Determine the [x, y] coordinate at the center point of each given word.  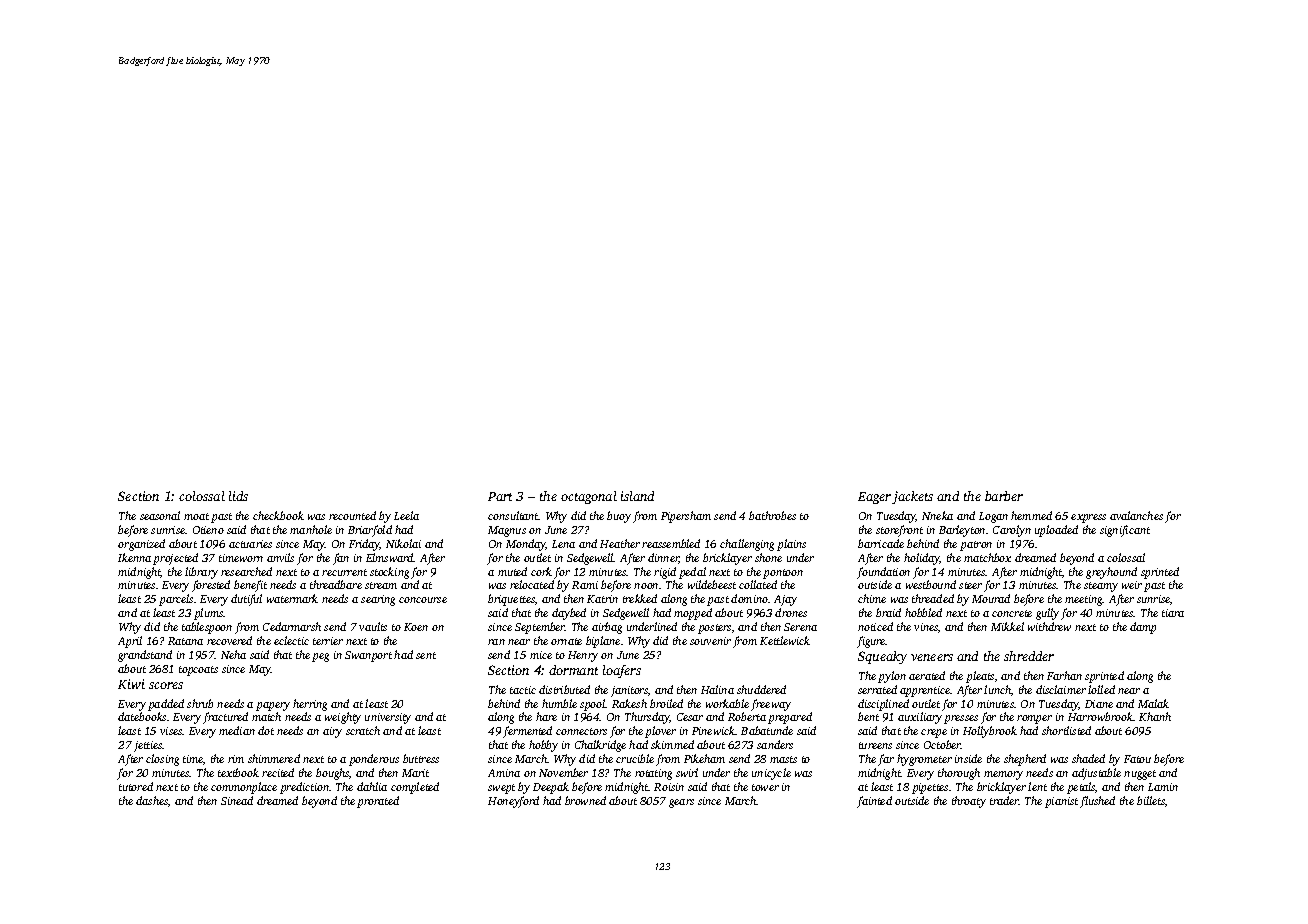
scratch [363, 730]
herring [310, 705]
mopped [693, 614]
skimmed [672, 744]
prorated [378, 802]
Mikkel [1007, 626]
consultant [513, 515]
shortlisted [1066, 730]
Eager [874, 498]
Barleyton [962, 531]
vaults [373, 626]
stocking [389, 573]
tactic [523, 690]
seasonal [160, 515]
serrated [877, 689]
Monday [526, 545]
